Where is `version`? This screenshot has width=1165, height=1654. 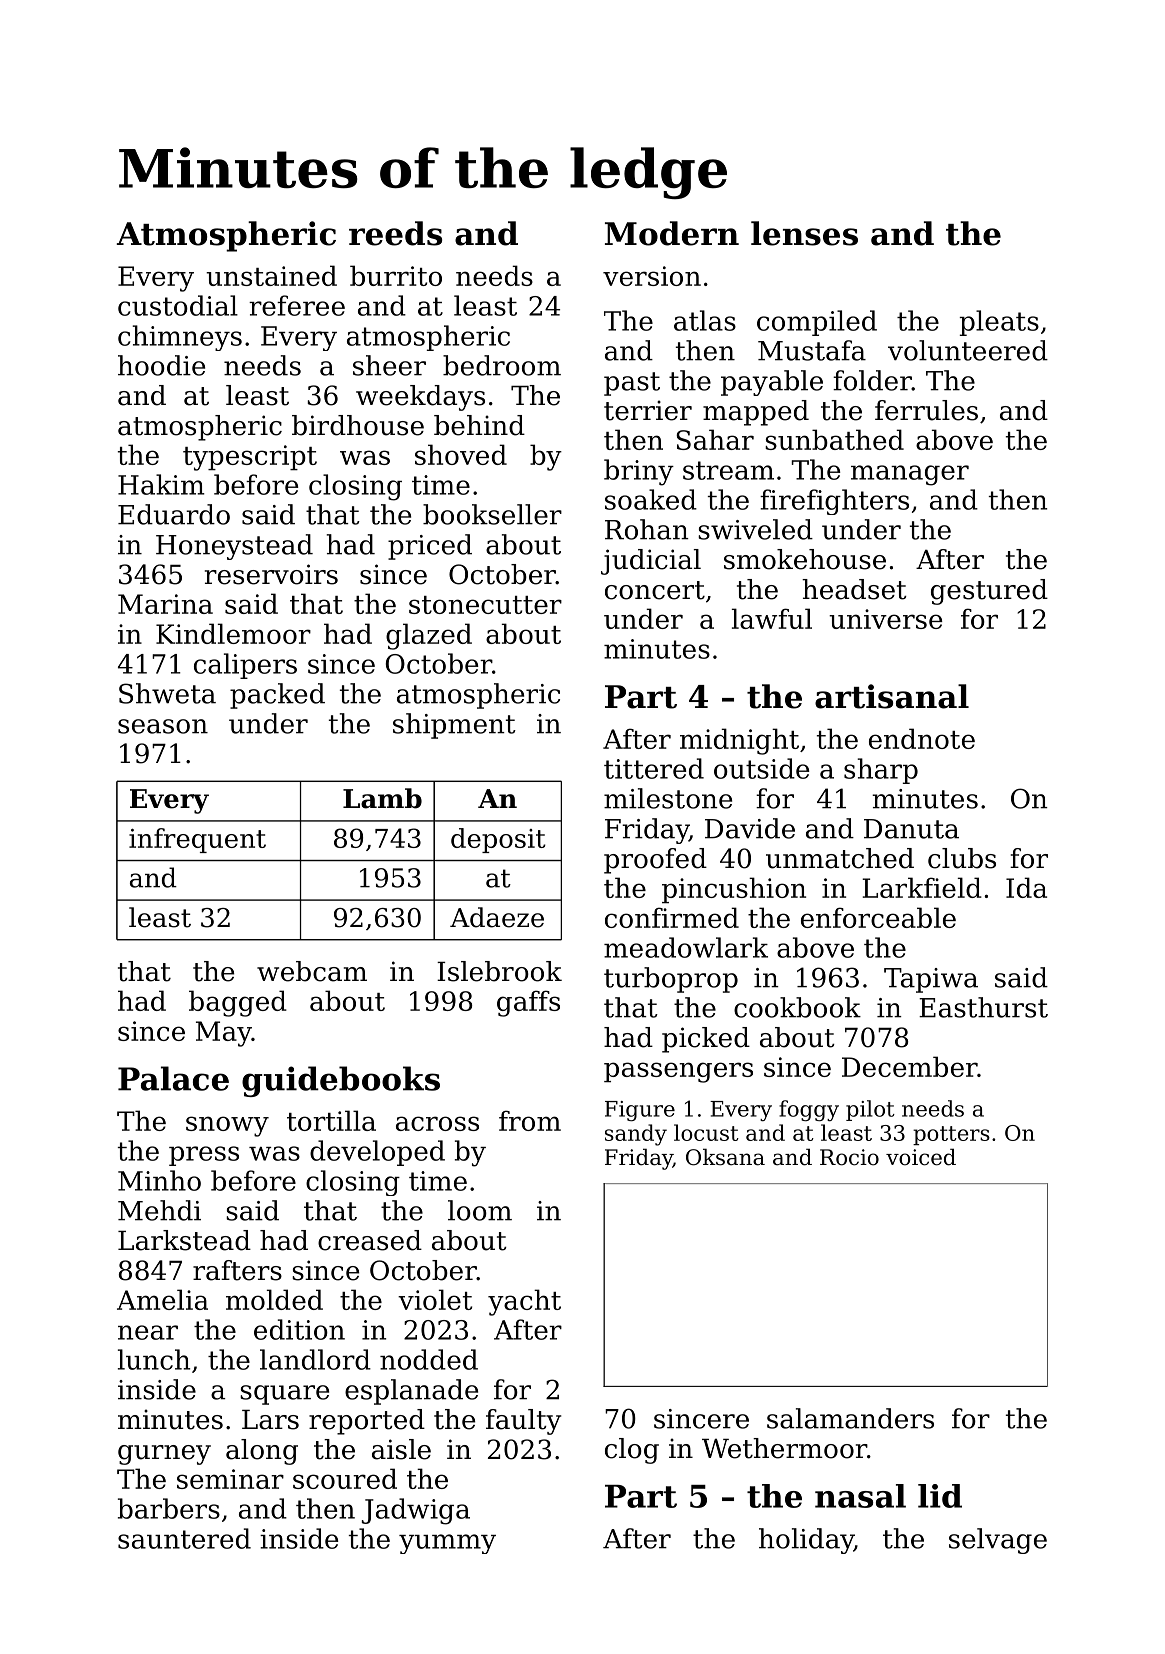
version is located at coordinates (652, 276).
